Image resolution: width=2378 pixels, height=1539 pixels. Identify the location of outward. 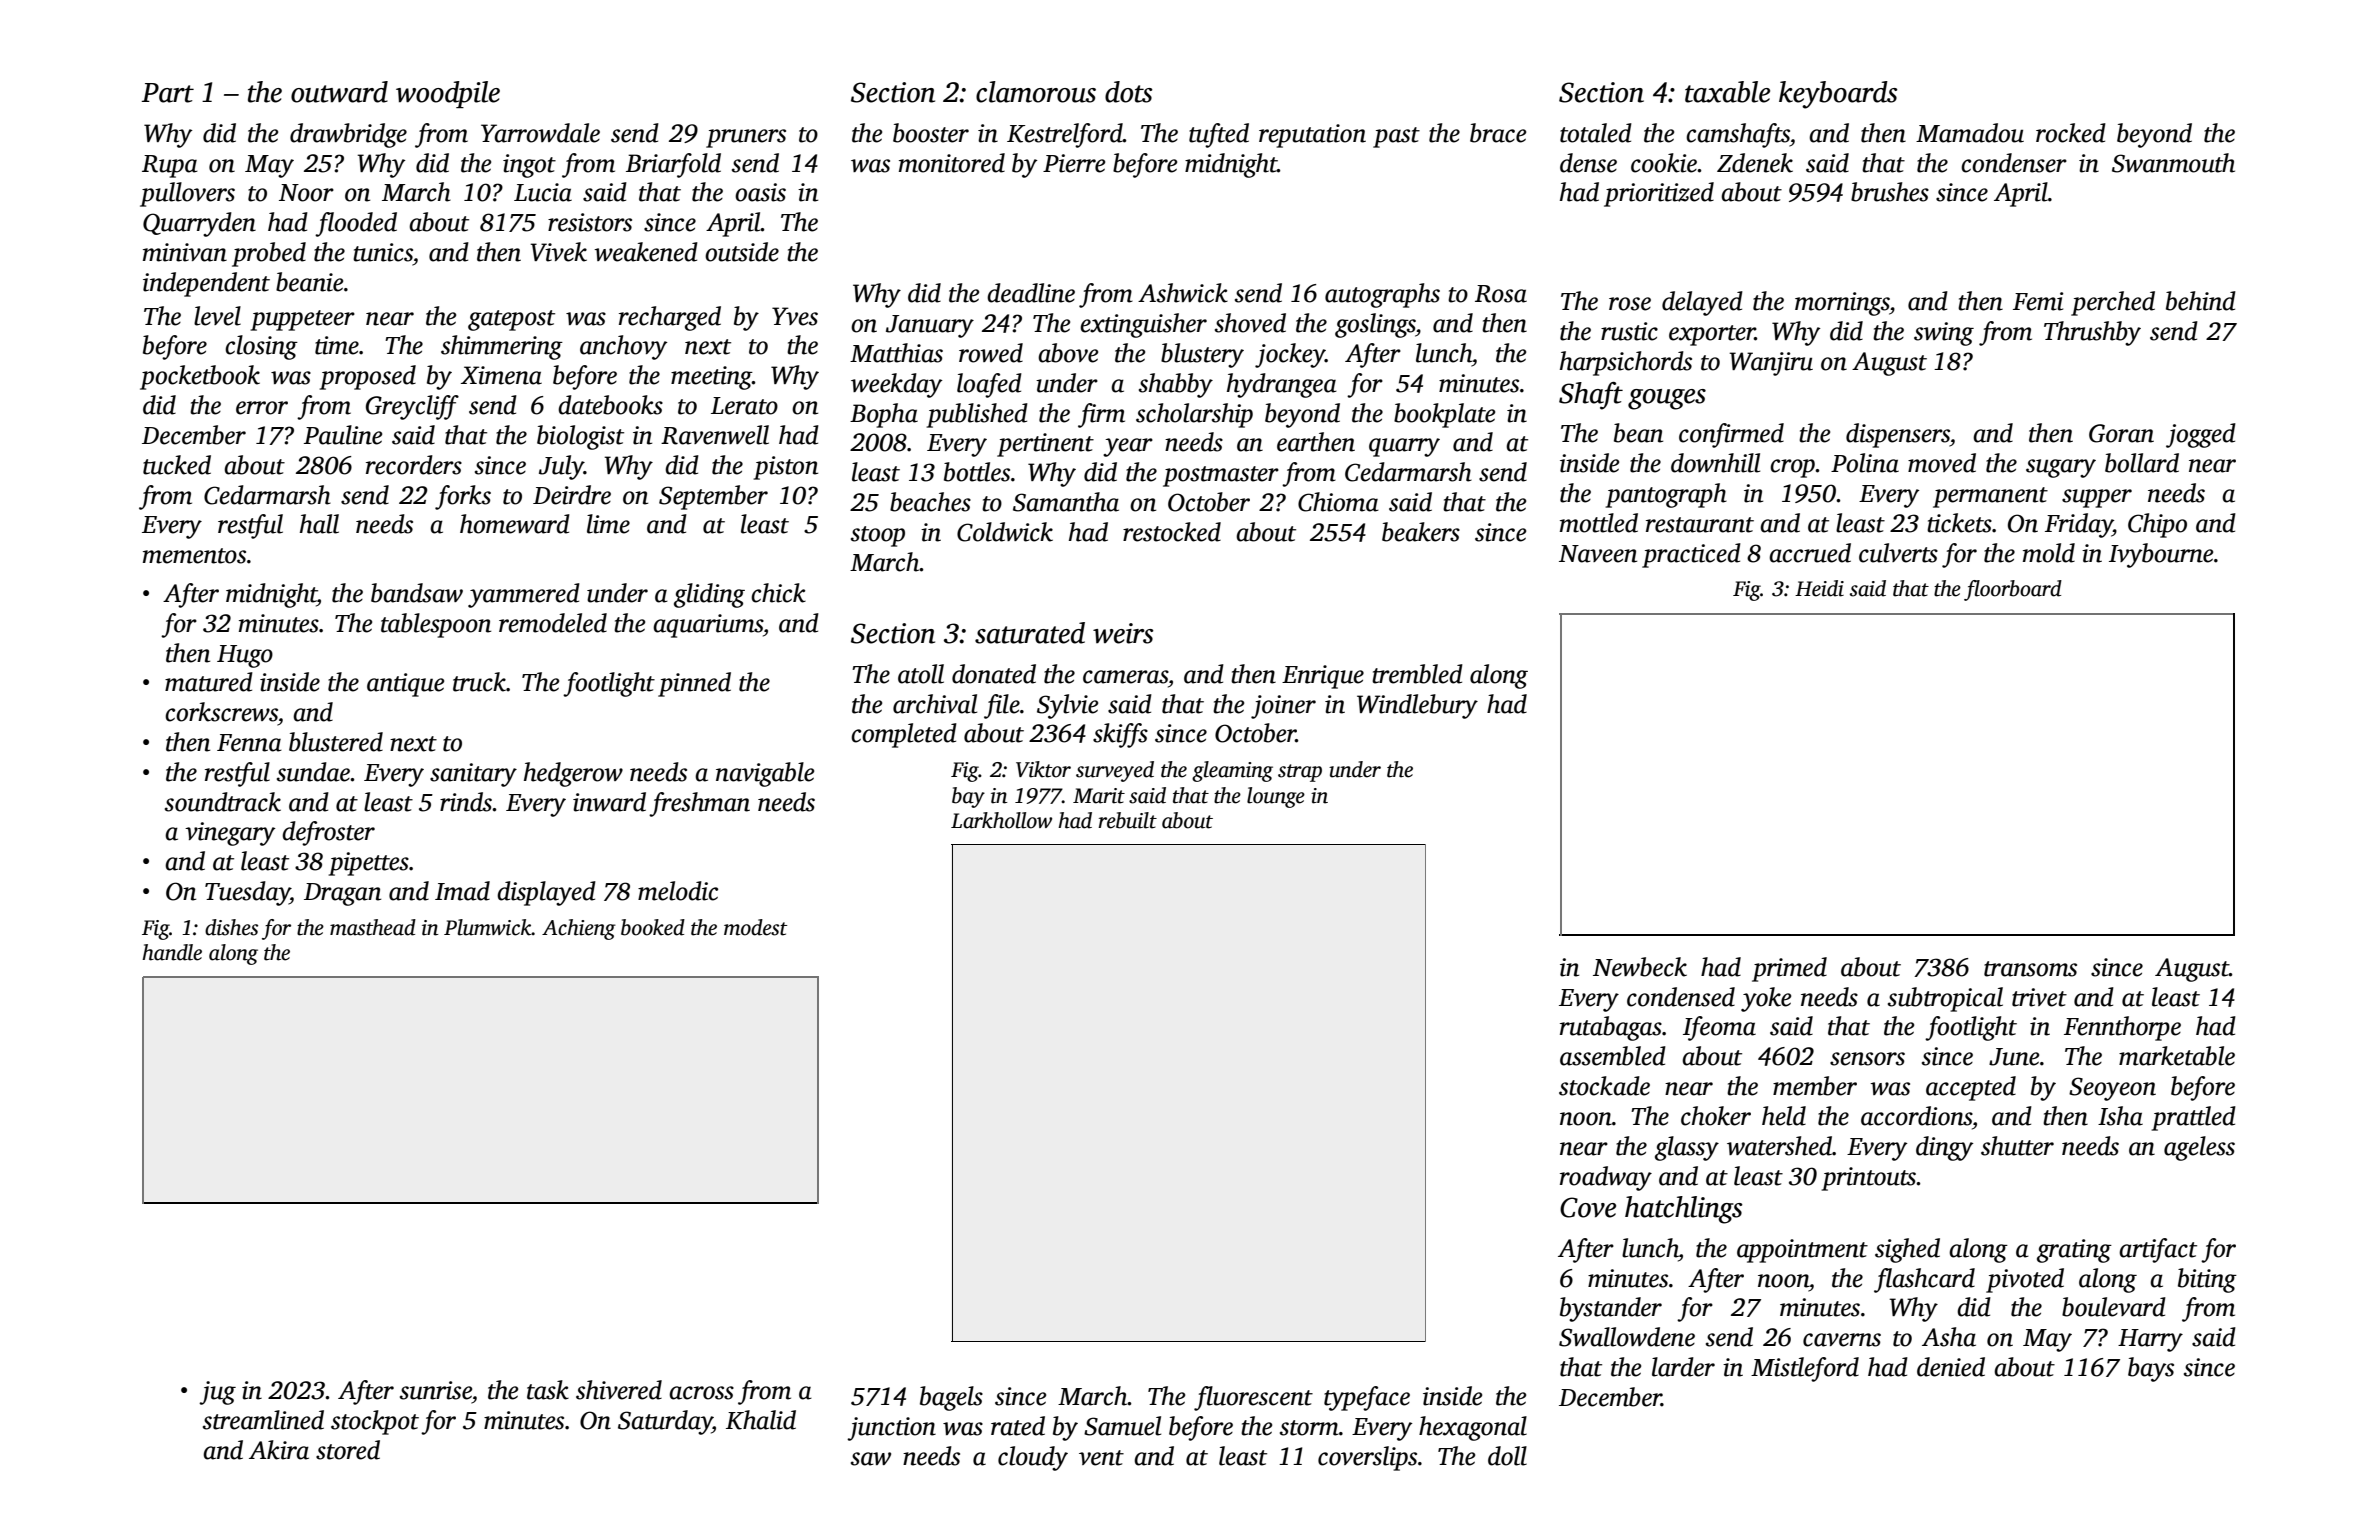
(339, 92).
